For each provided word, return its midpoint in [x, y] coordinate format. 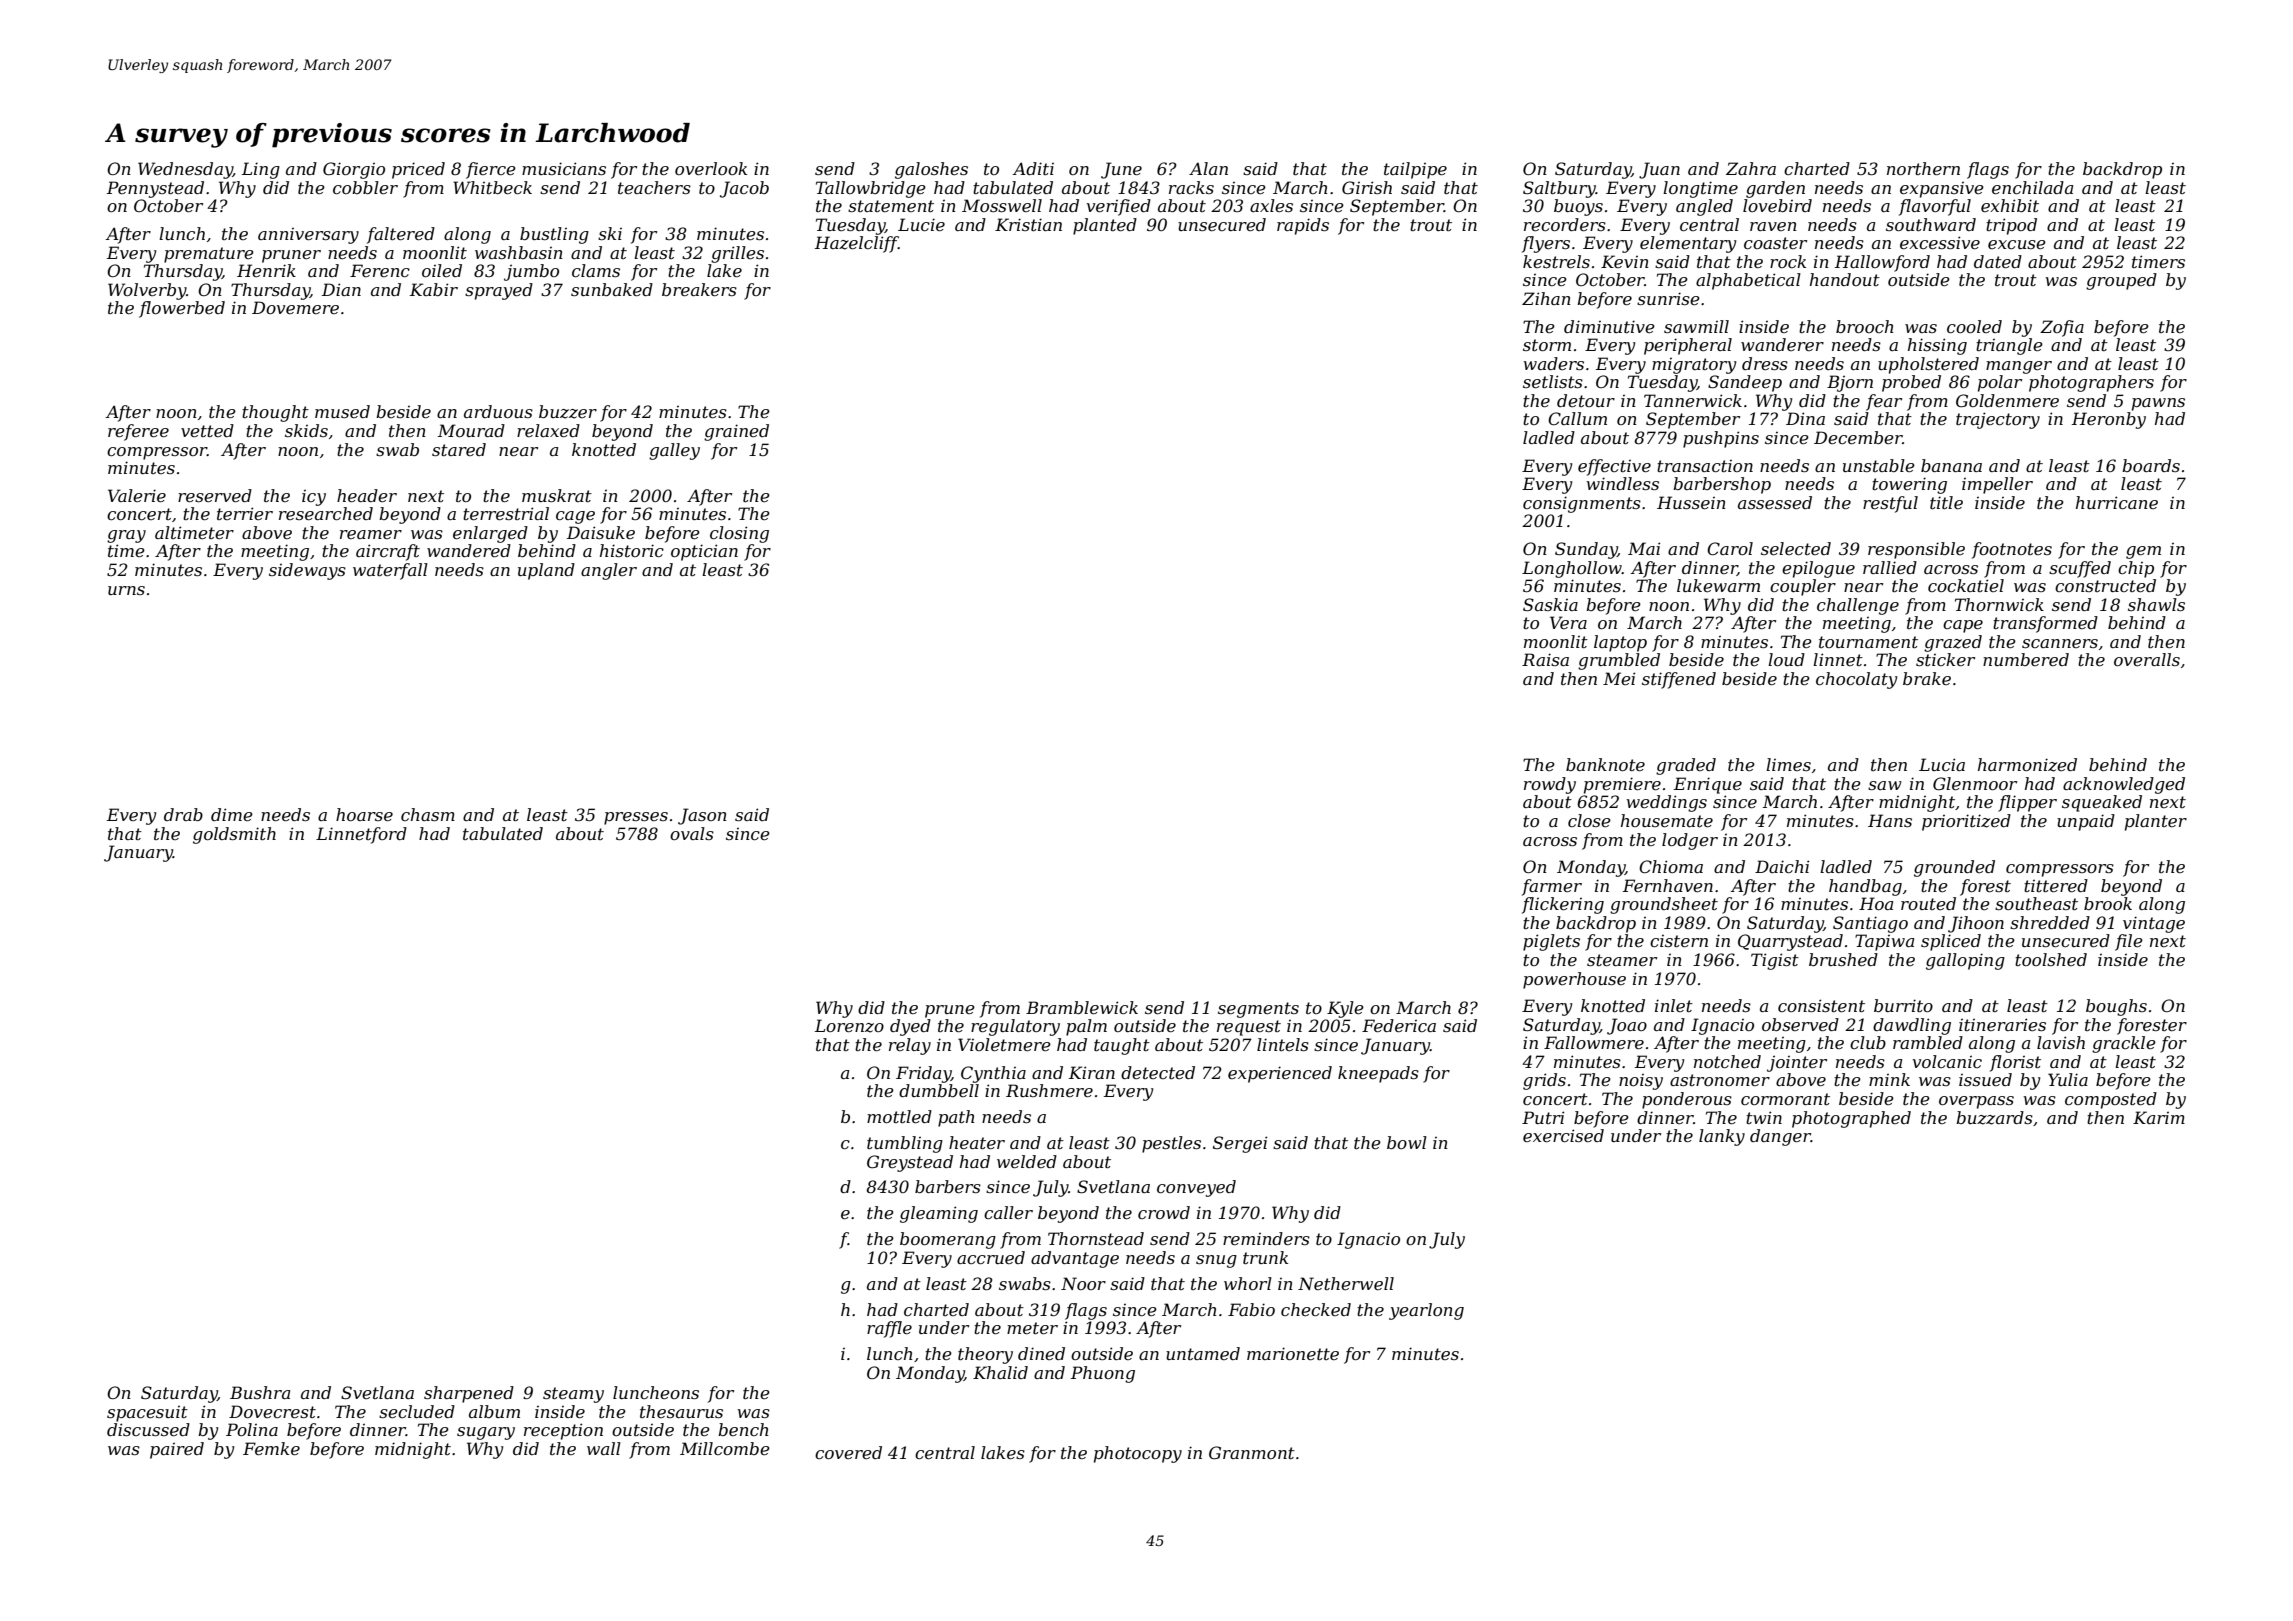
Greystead [910, 1163]
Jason [702, 816]
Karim [2159, 1117]
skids [306, 430]
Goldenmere [2007, 400]
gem [2143, 552]
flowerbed [182, 309]
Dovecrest [272, 1411]
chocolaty [1856, 680]
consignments [1582, 504]
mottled [899, 1116]
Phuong [1103, 1374]
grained [736, 432]
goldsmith [234, 835]
